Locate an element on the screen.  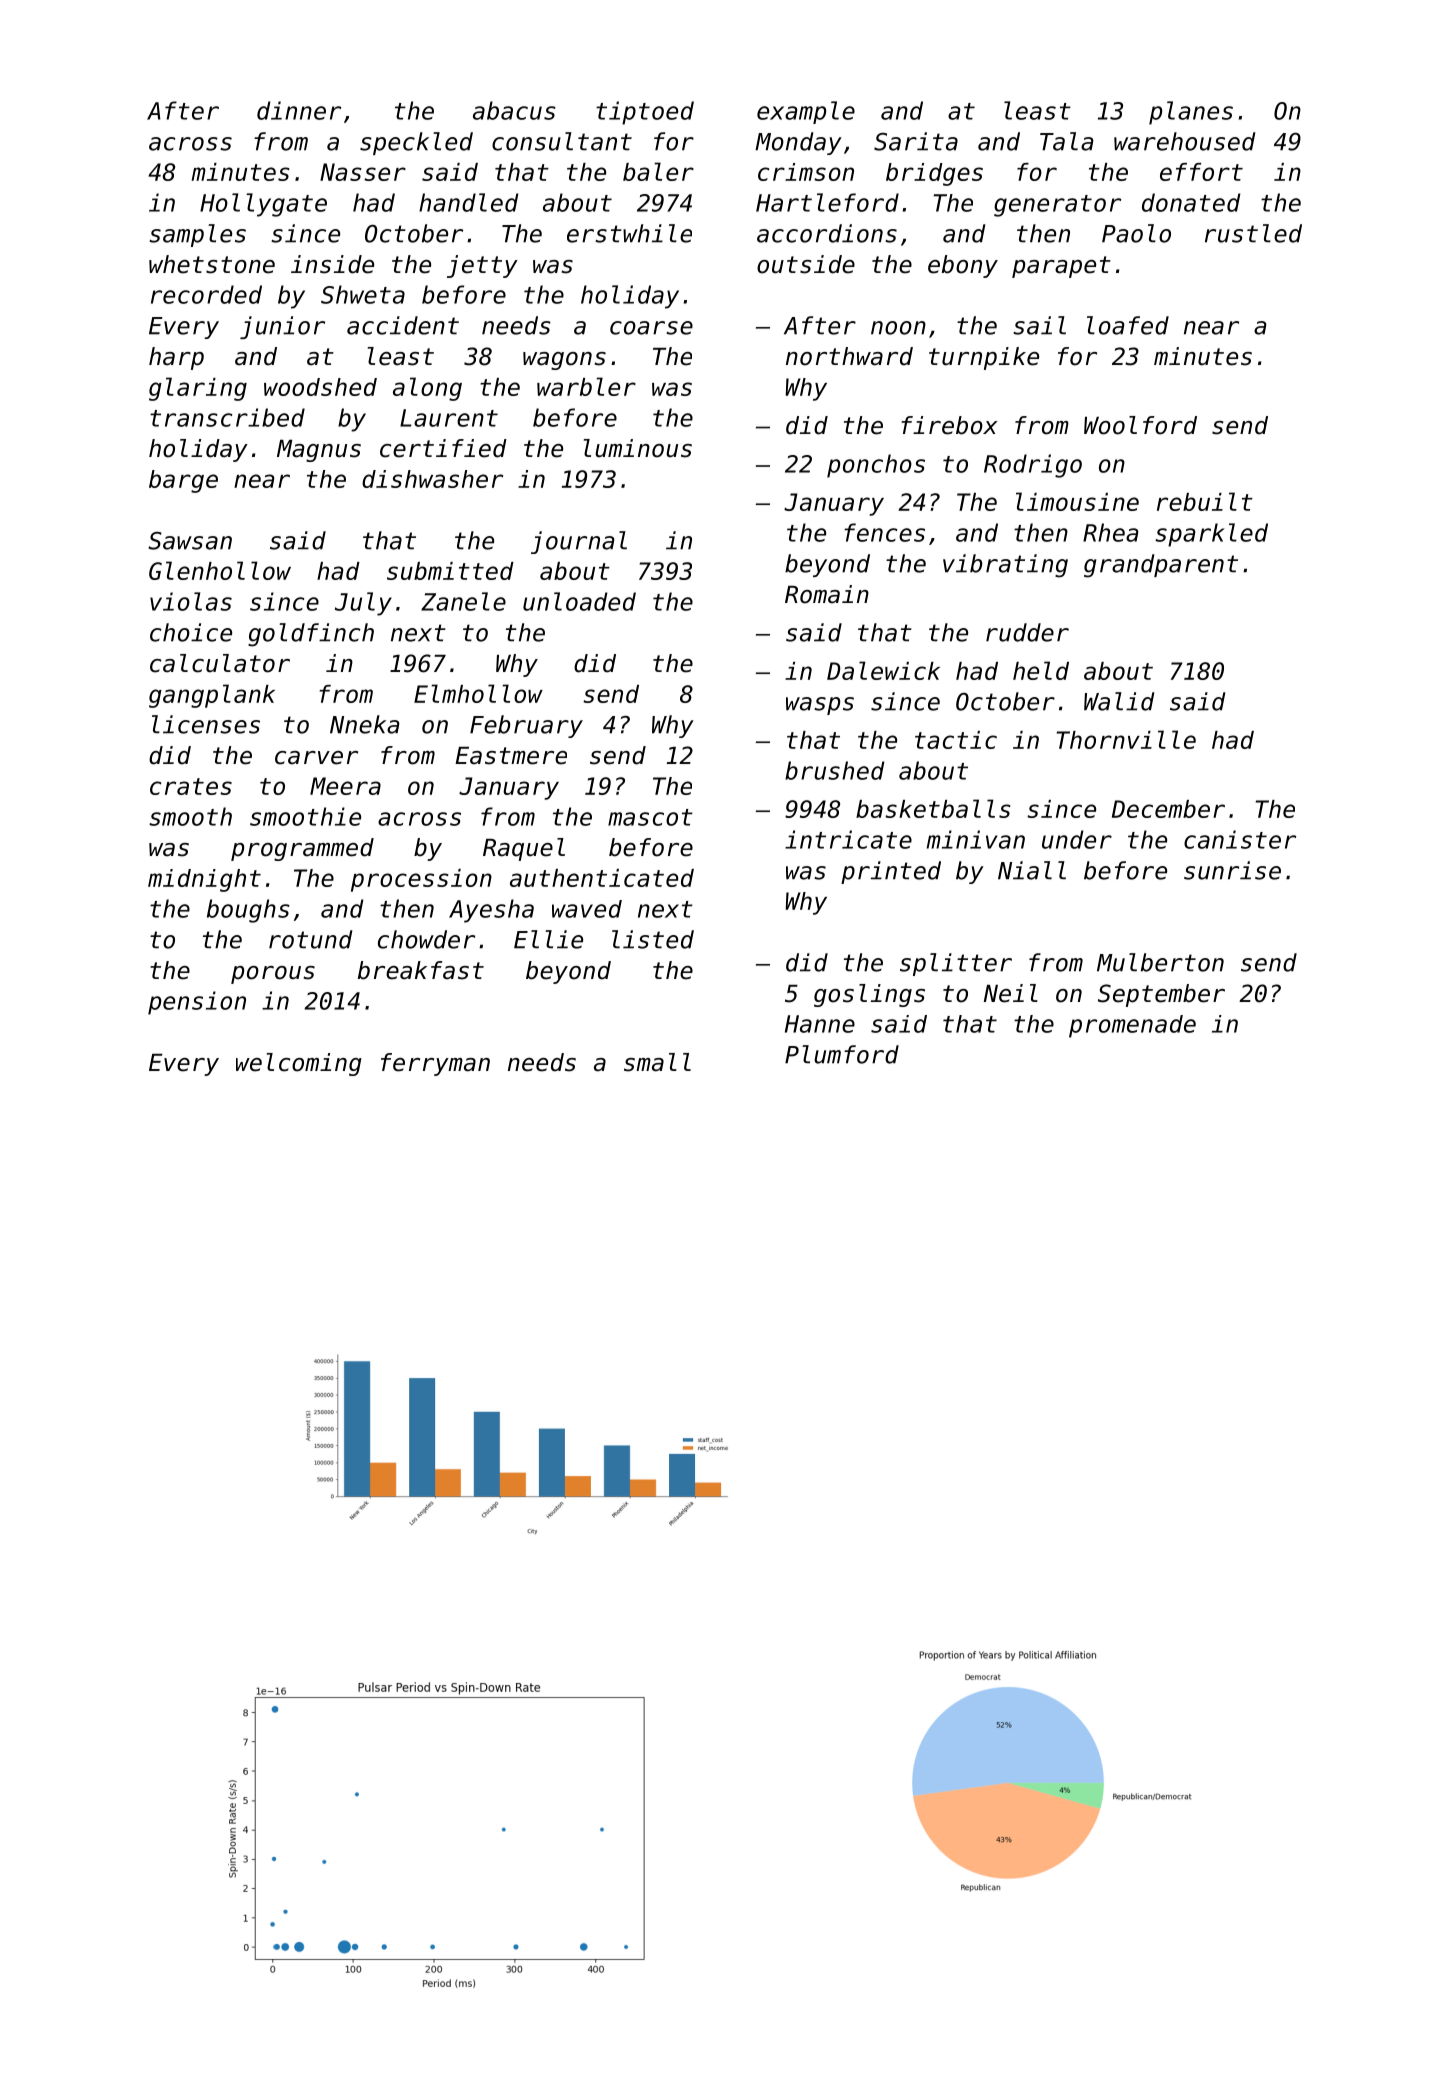
Thornville is located at coordinates (1126, 739).
